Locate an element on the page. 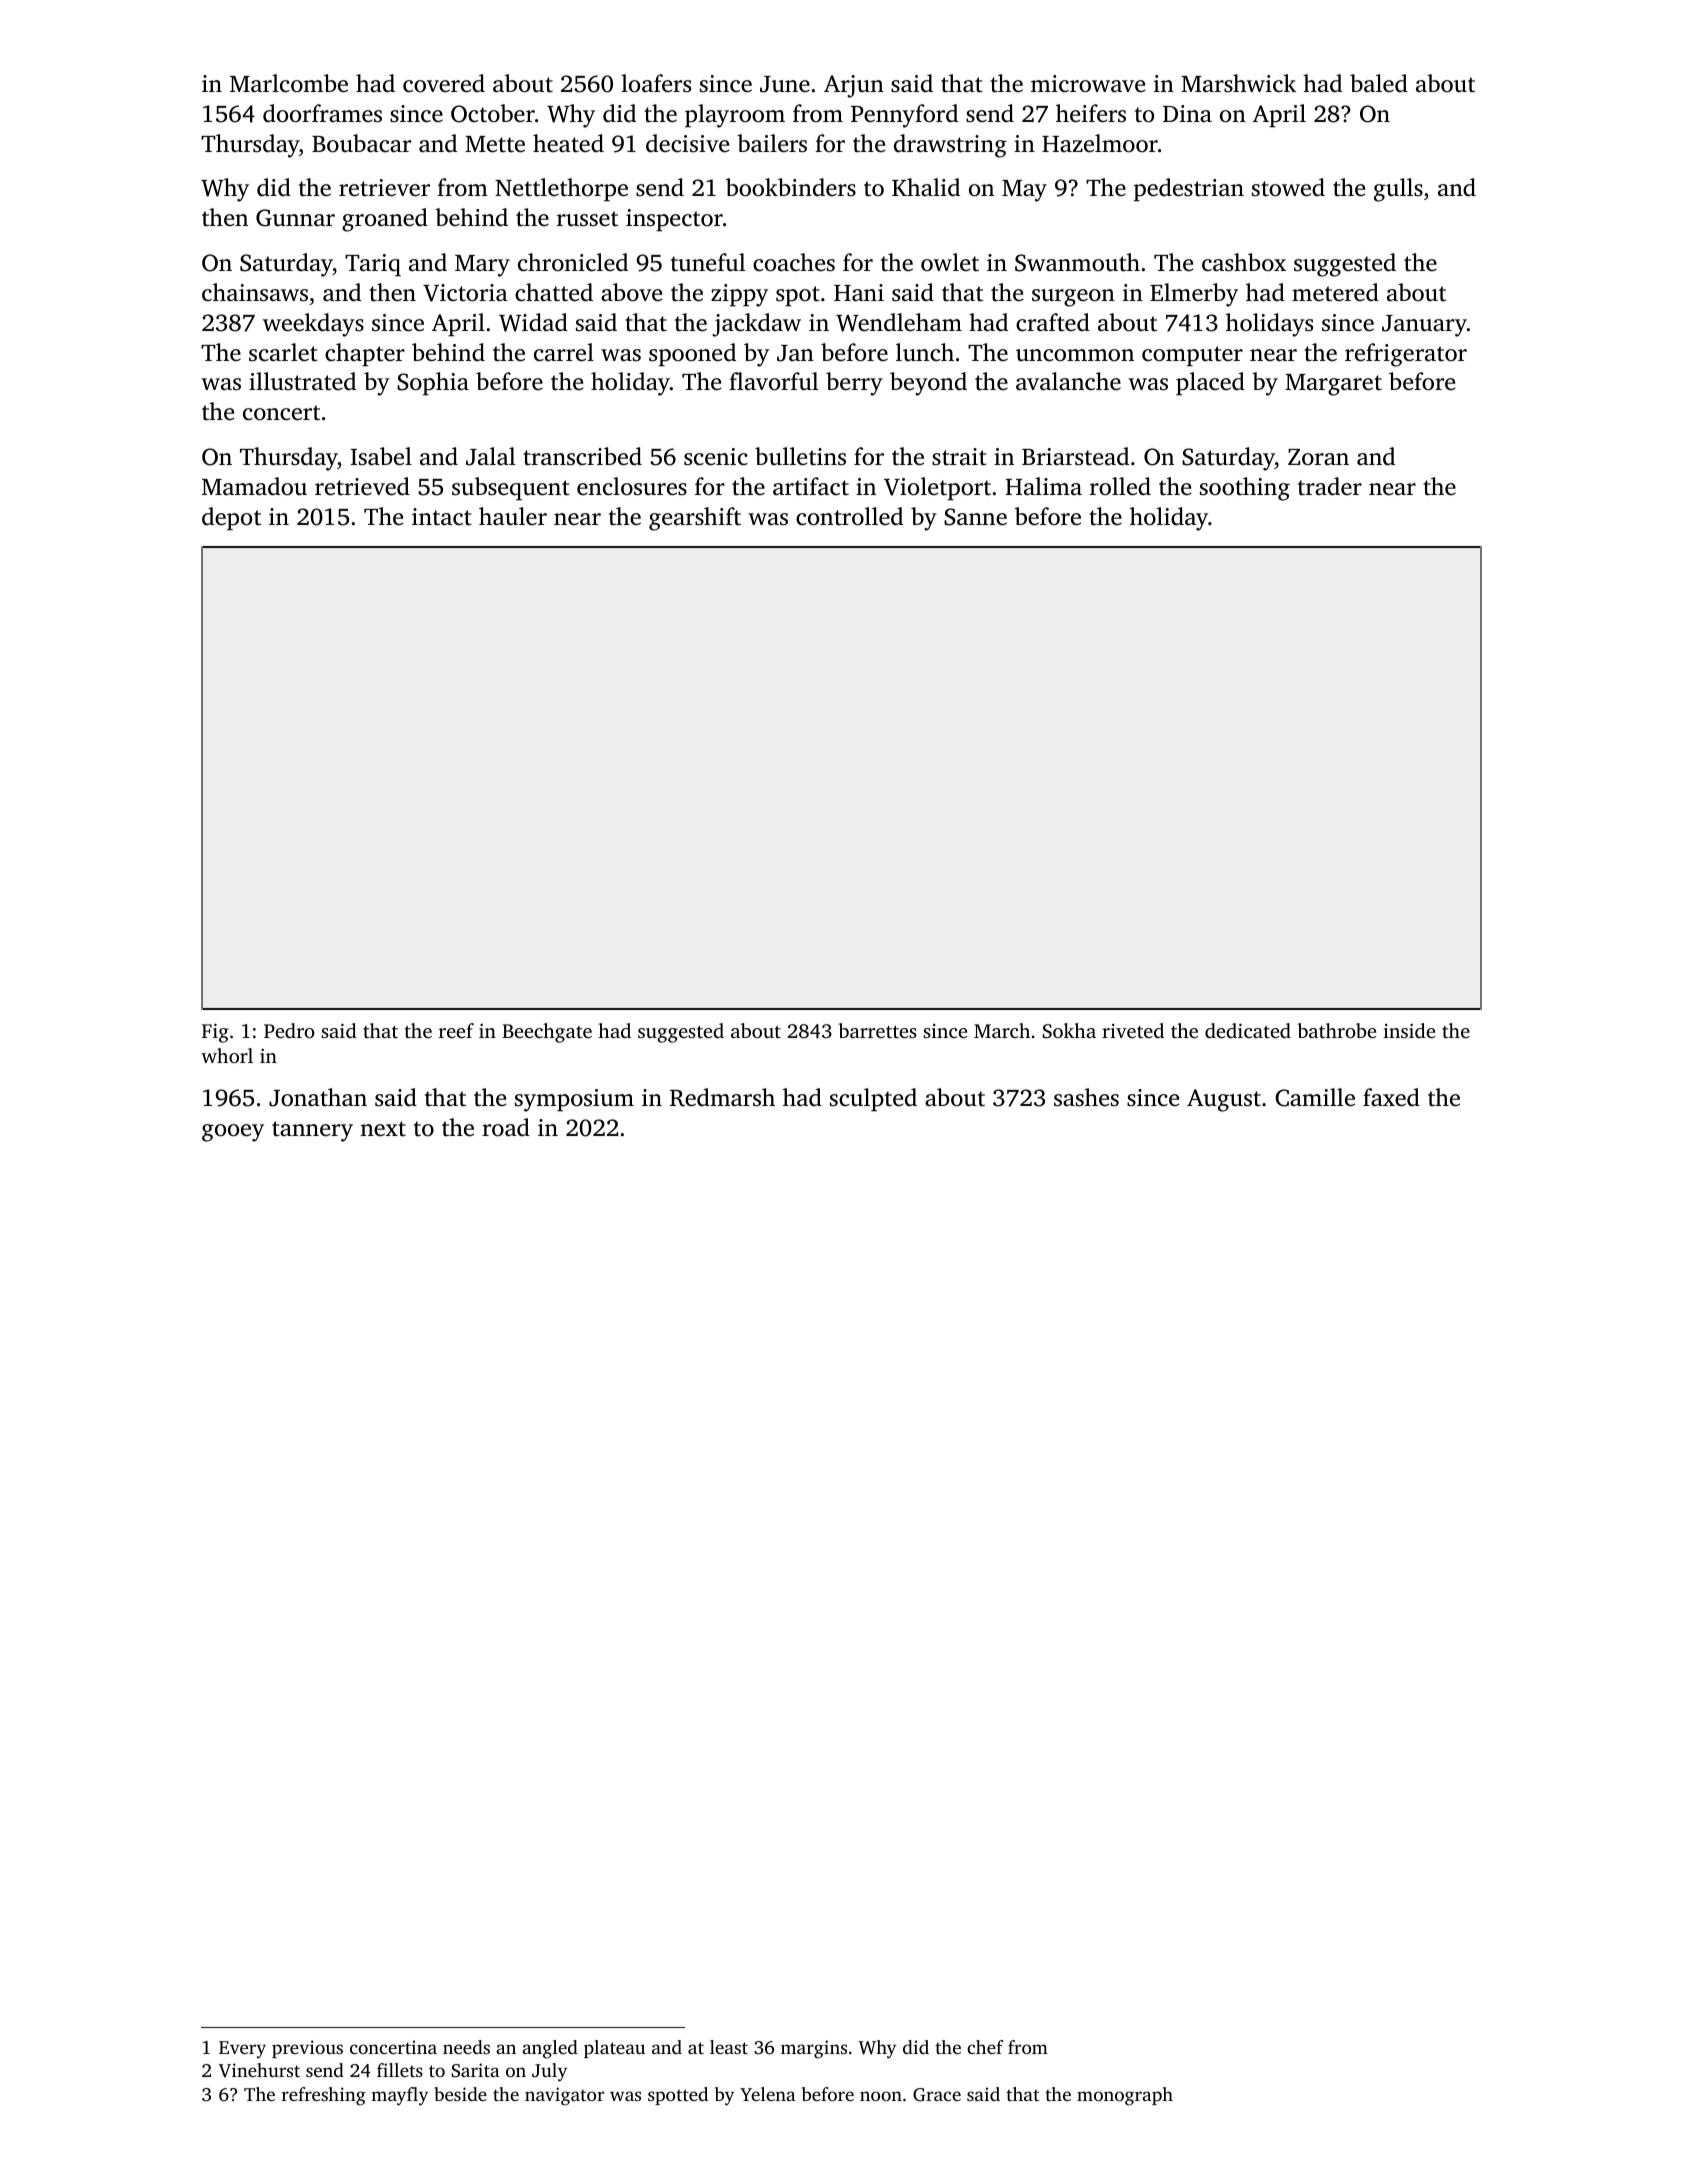 The width and height of the document is (1683, 2178). chapter is located at coordinates (365, 355).
